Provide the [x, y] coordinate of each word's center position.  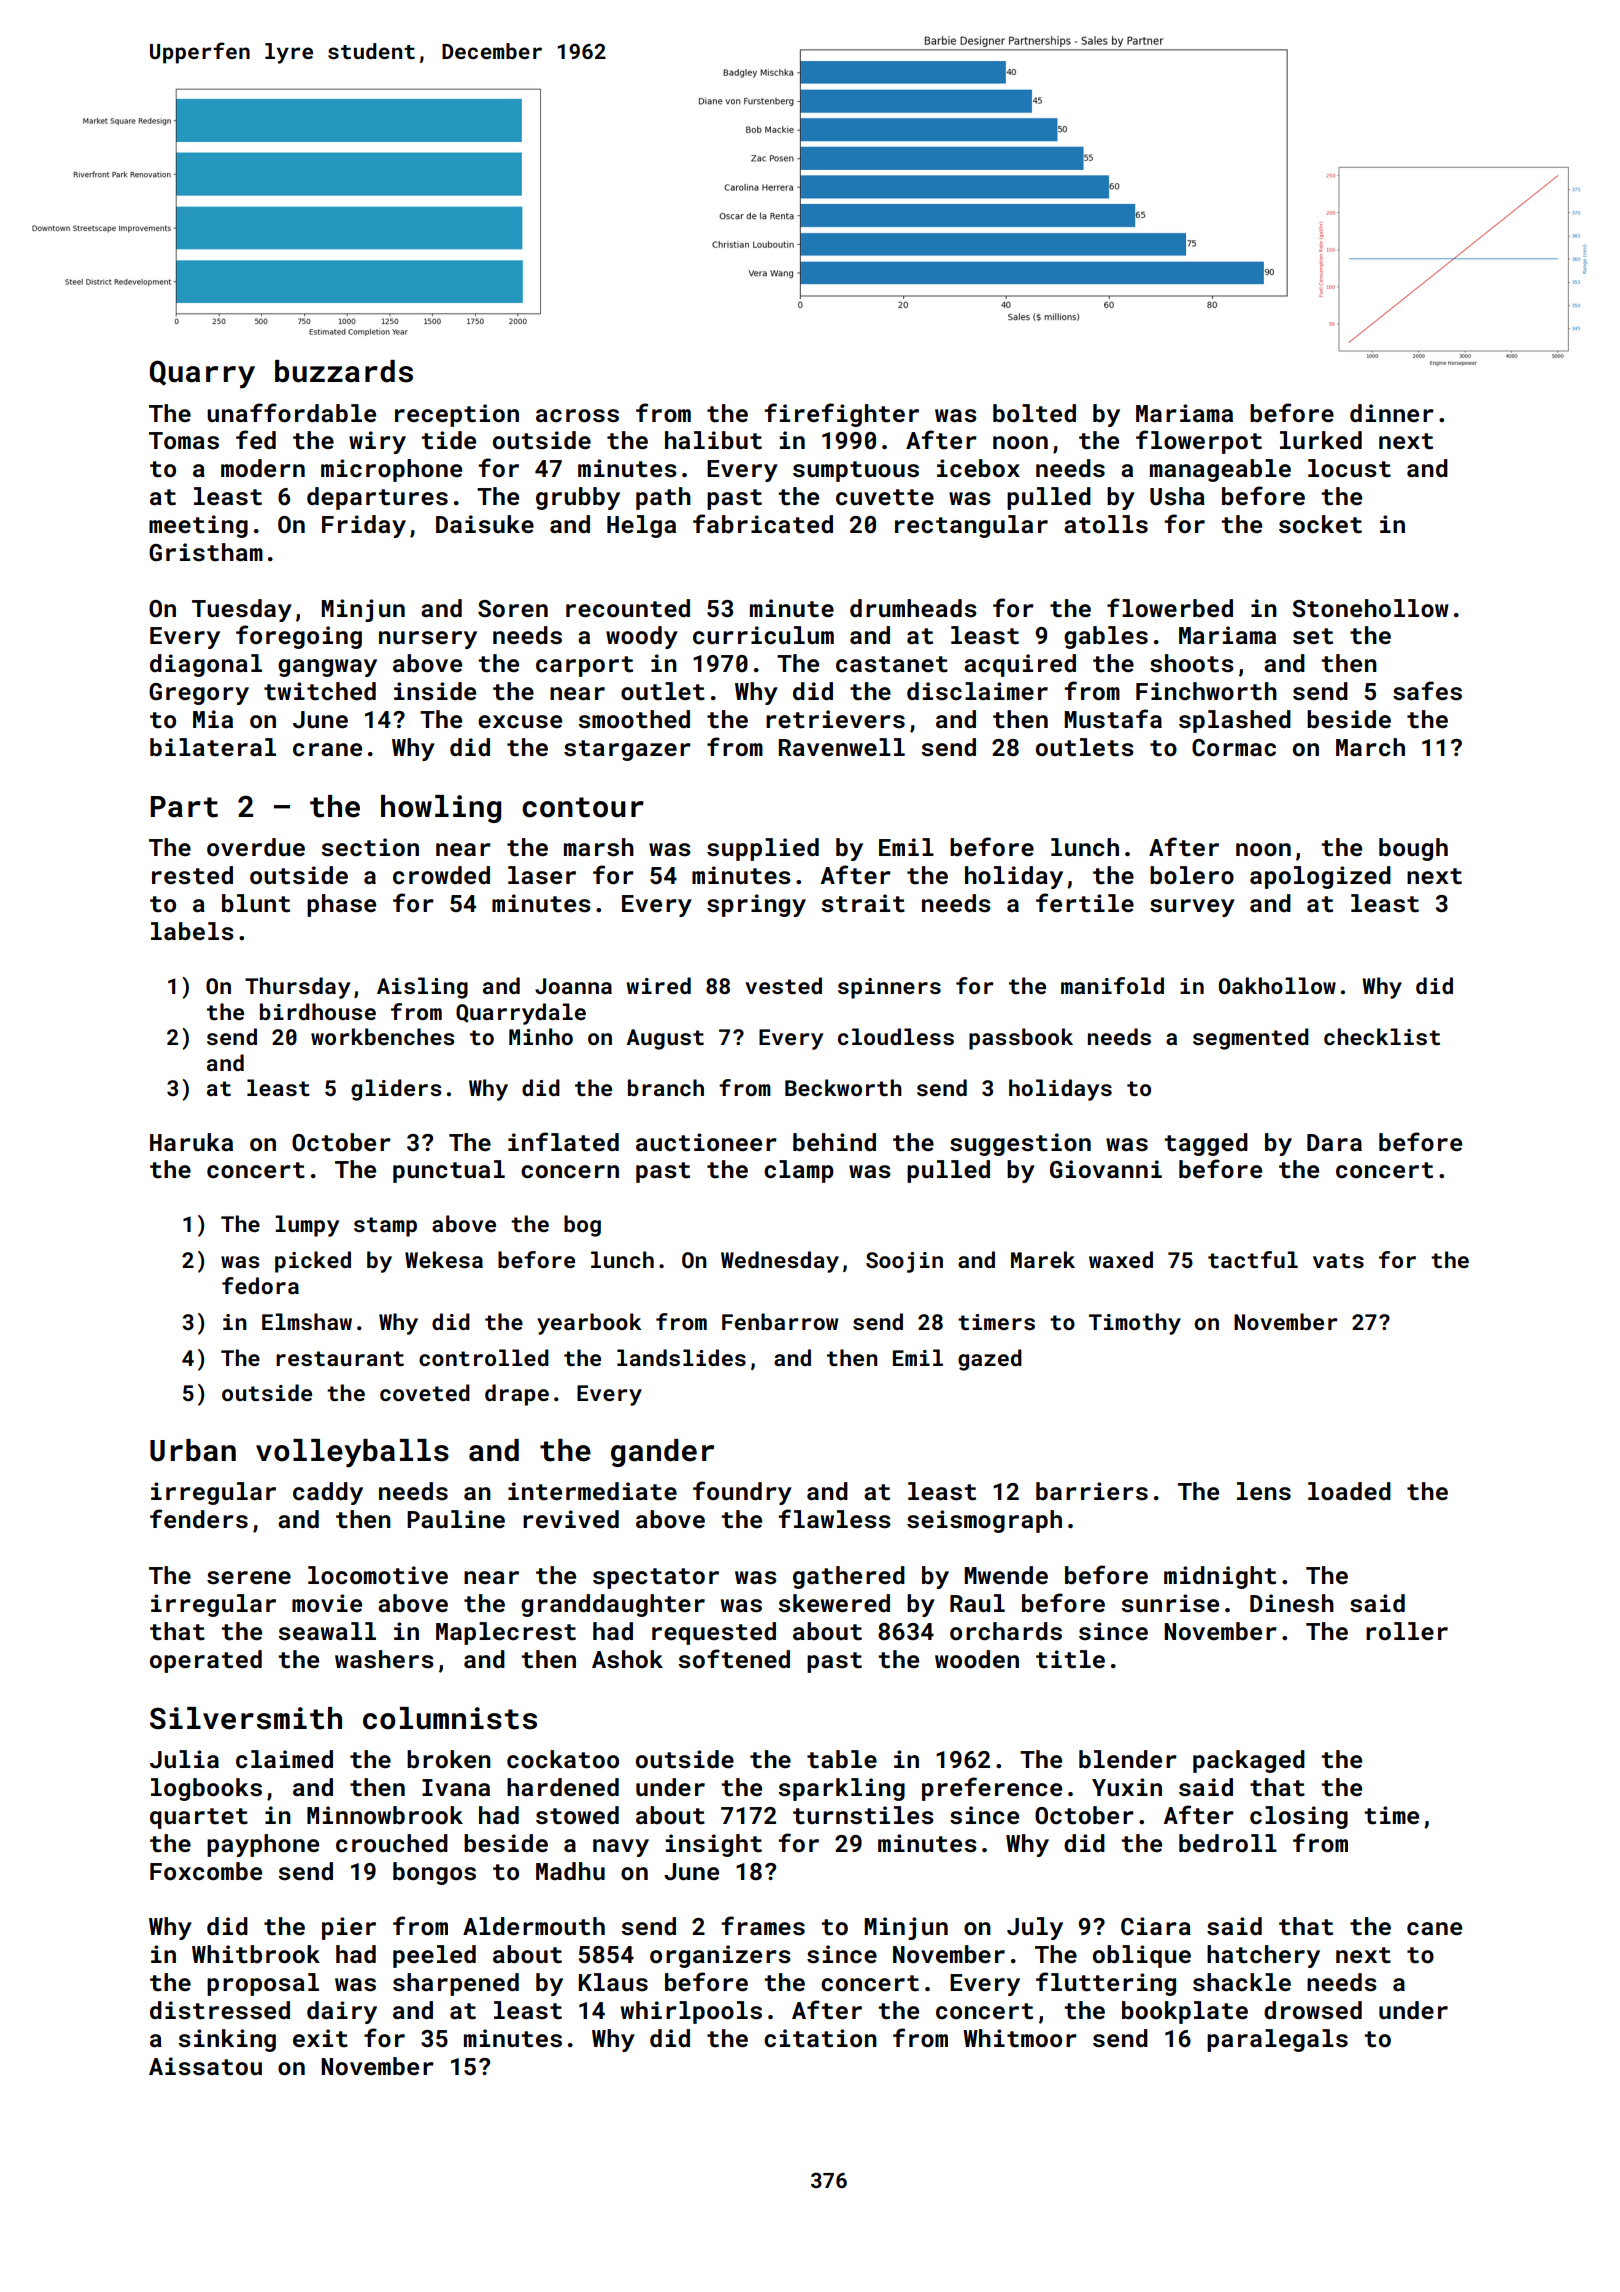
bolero [1192, 875]
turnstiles [863, 1815]
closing [1299, 1817]
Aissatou [205, 2066]
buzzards [344, 371]
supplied [763, 849]
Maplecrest [506, 1633]
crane [327, 750]
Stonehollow [1370, 608]
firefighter [841, 415]
